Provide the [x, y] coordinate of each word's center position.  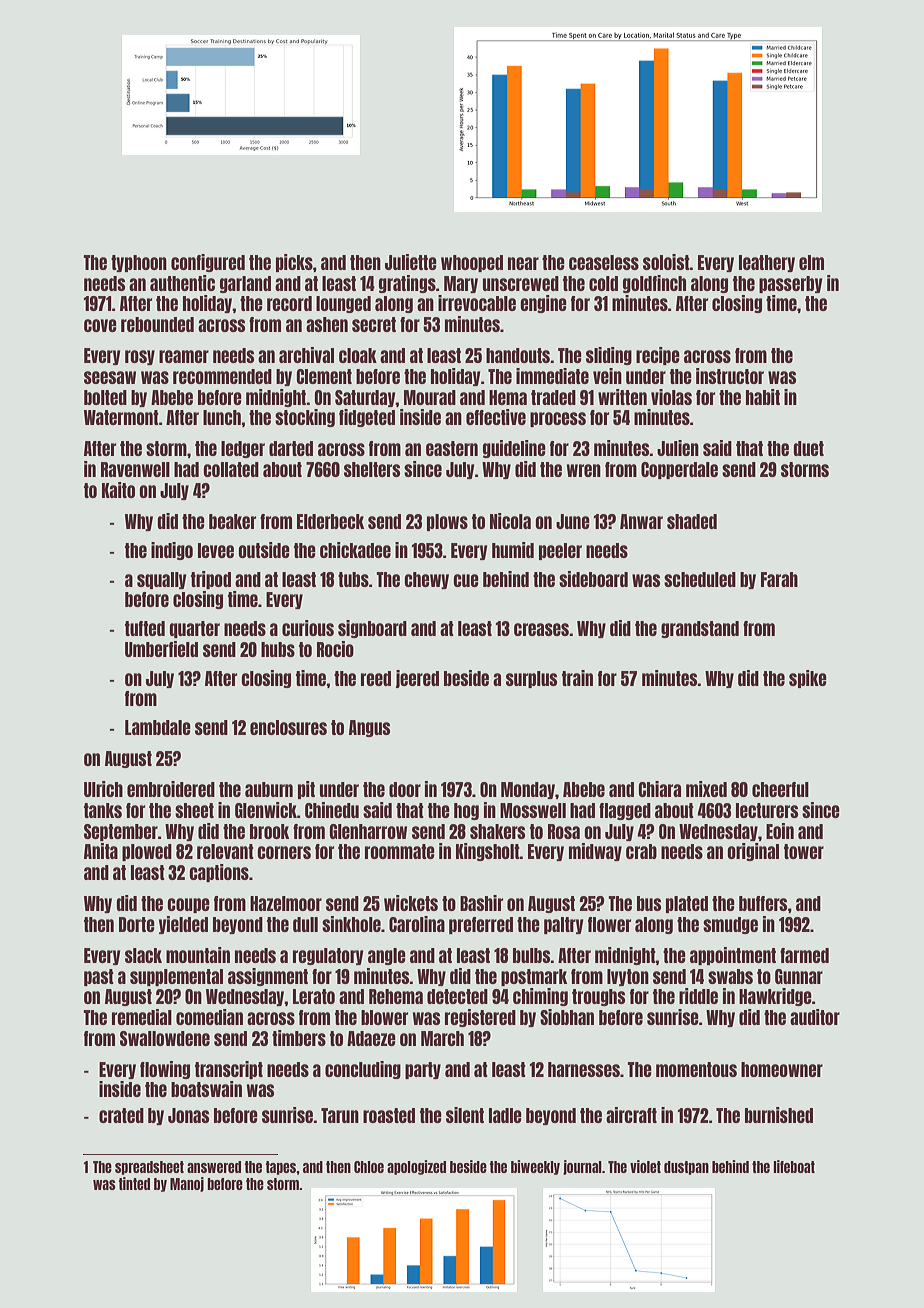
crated [121, 1115]
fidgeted [367, 418]
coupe [188, 905]
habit [763, 397]
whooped [472, 263]
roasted [389, 1115]
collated [231, 469]
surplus [531, 679]
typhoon [139, 263]
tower [804, 851]
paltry [564, 925]
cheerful [780, 789]
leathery [767, 263]
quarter [194, 629]
